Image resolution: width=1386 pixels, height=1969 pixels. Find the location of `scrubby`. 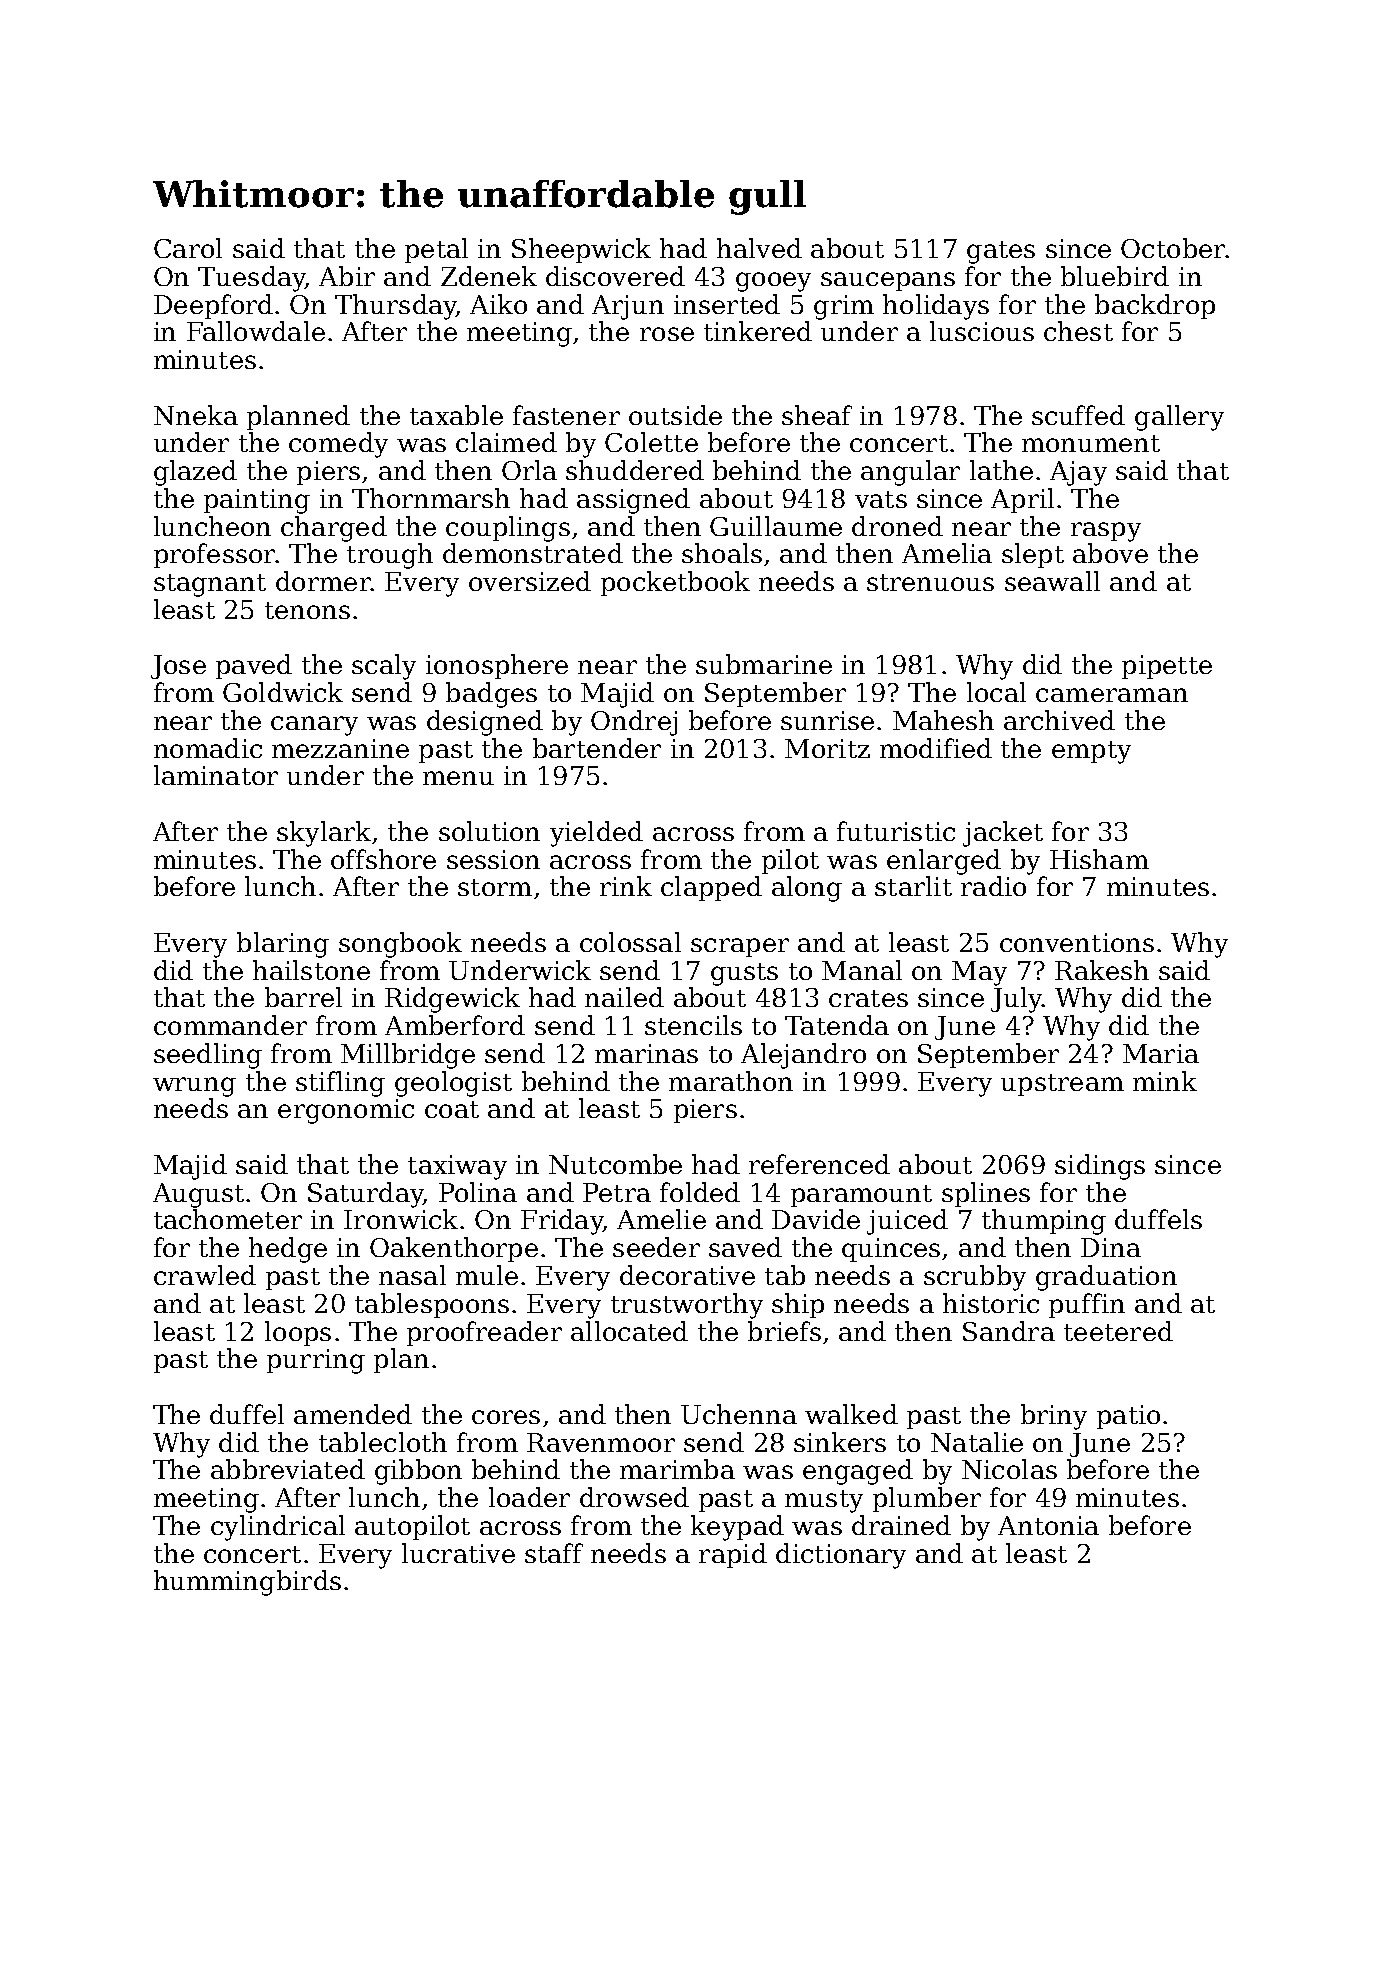

scrubby is located at coordinates (975, 1278).
